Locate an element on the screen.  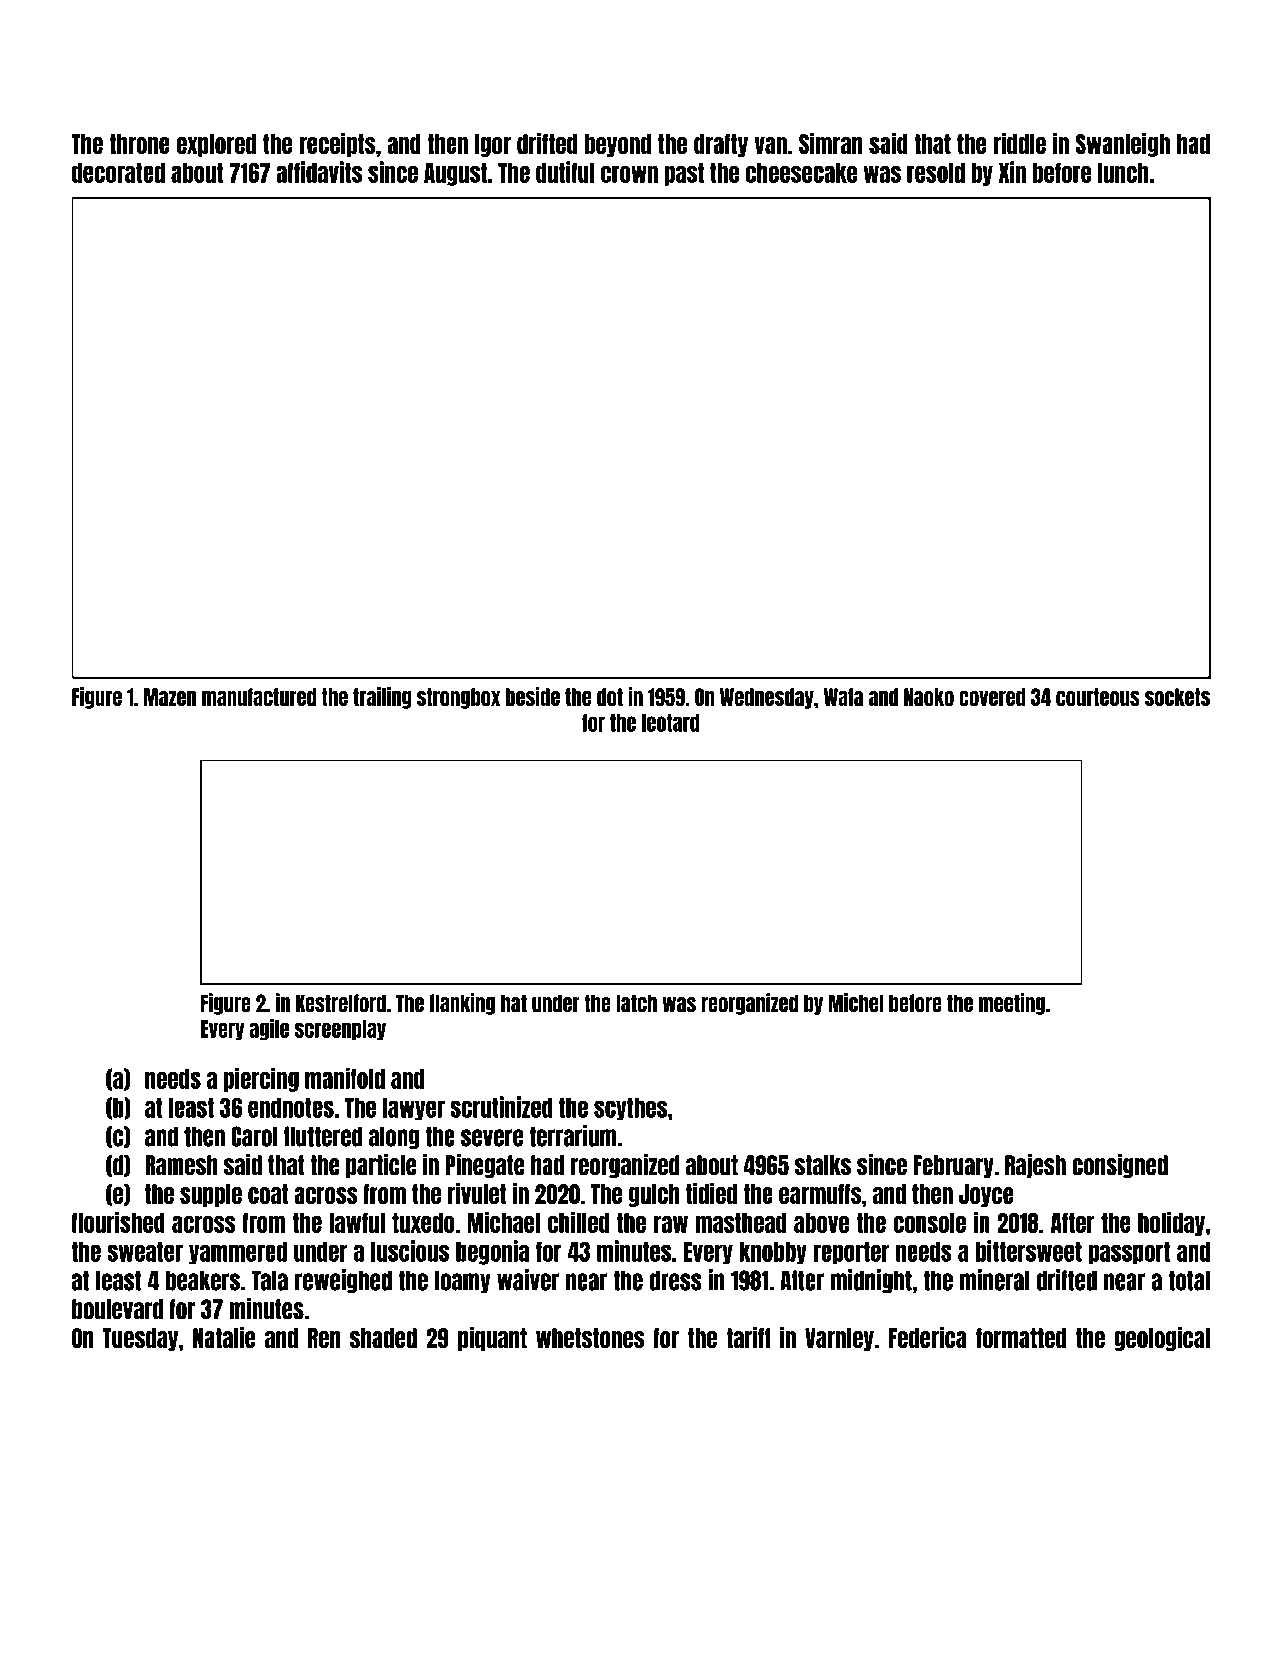
Mazen is located at coordinates (170, 697).
